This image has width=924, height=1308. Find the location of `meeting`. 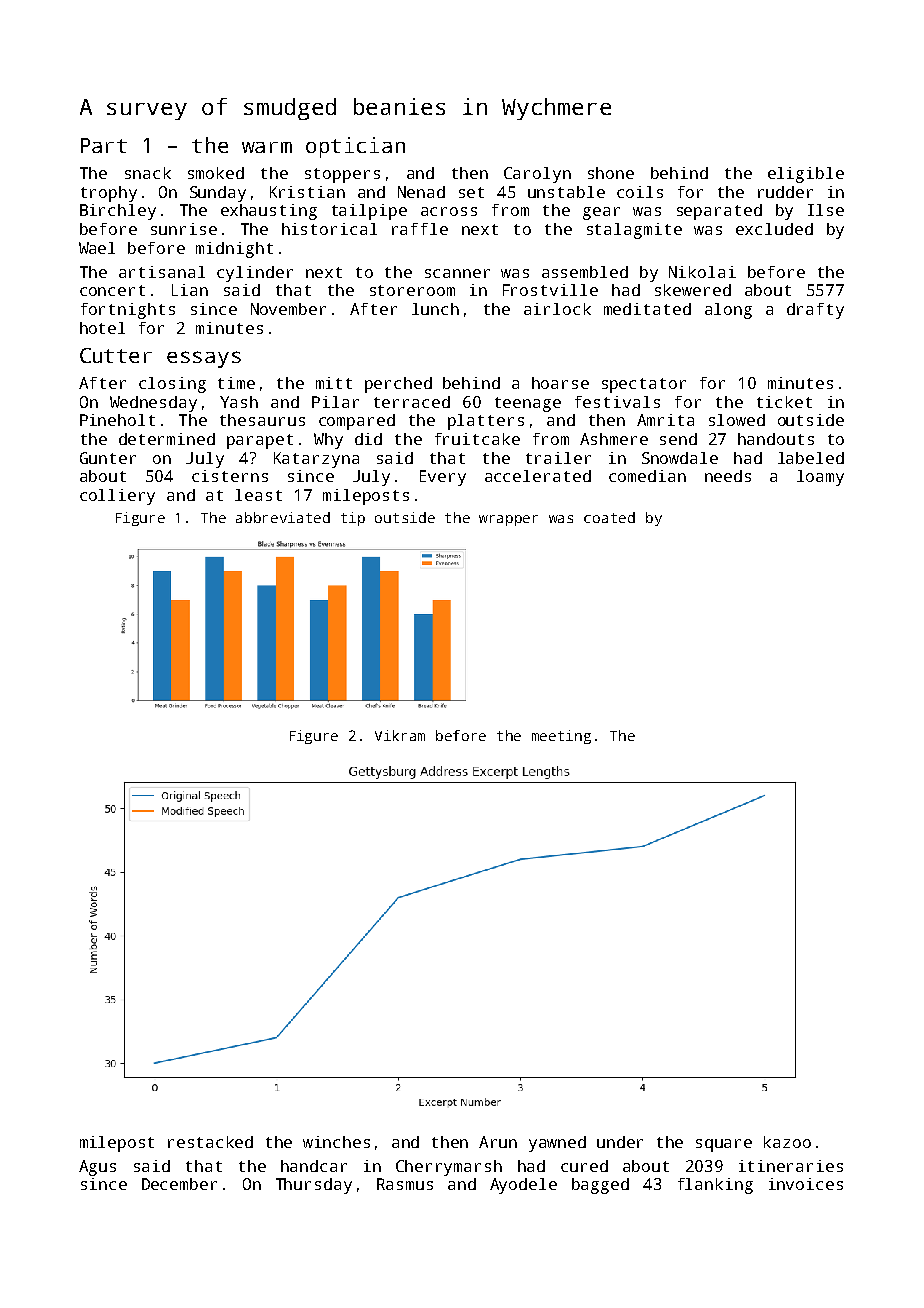

meeting is located at coordinates (561, 737).
